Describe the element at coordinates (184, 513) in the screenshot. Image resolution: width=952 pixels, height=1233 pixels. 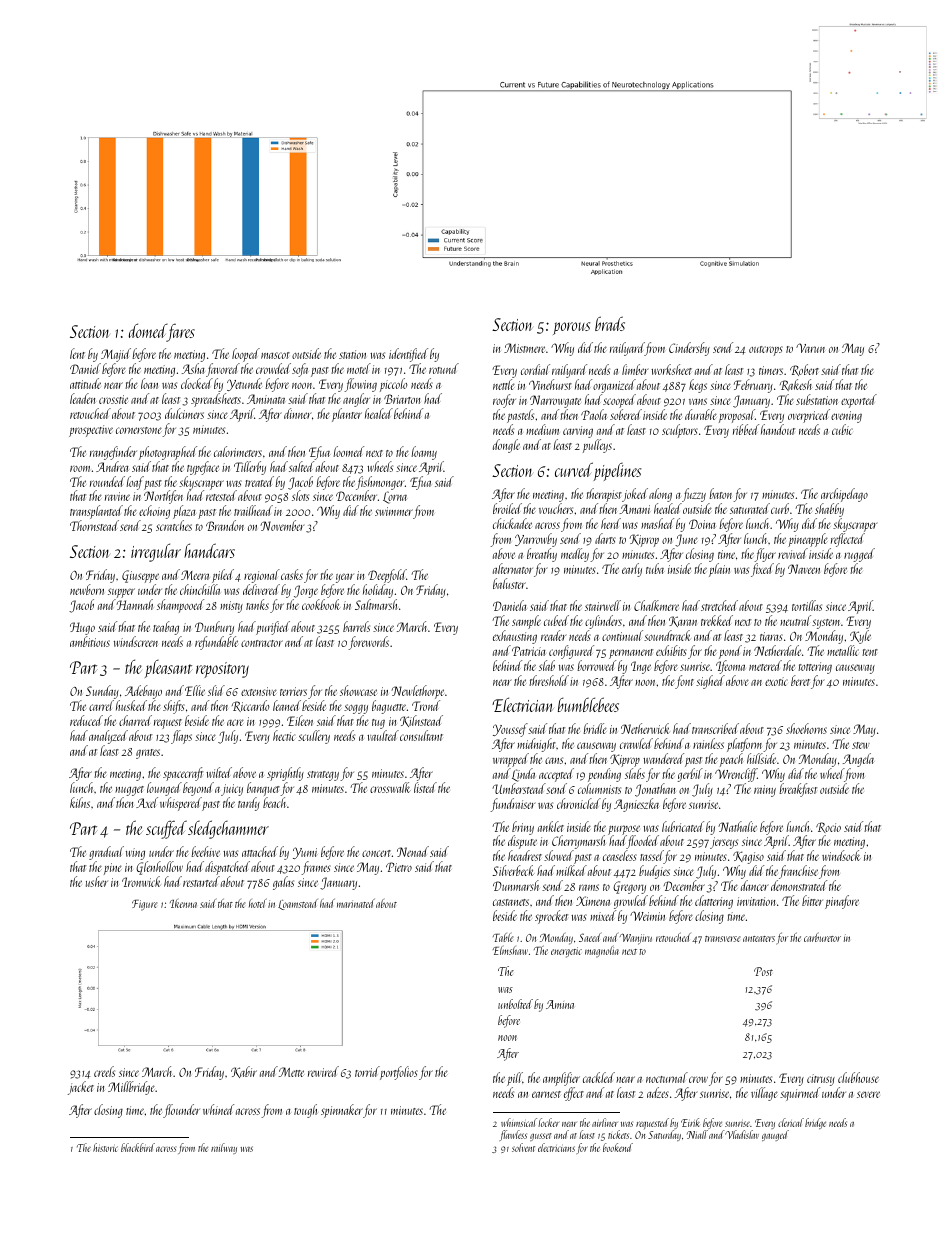
I see `plaza` at that location.
